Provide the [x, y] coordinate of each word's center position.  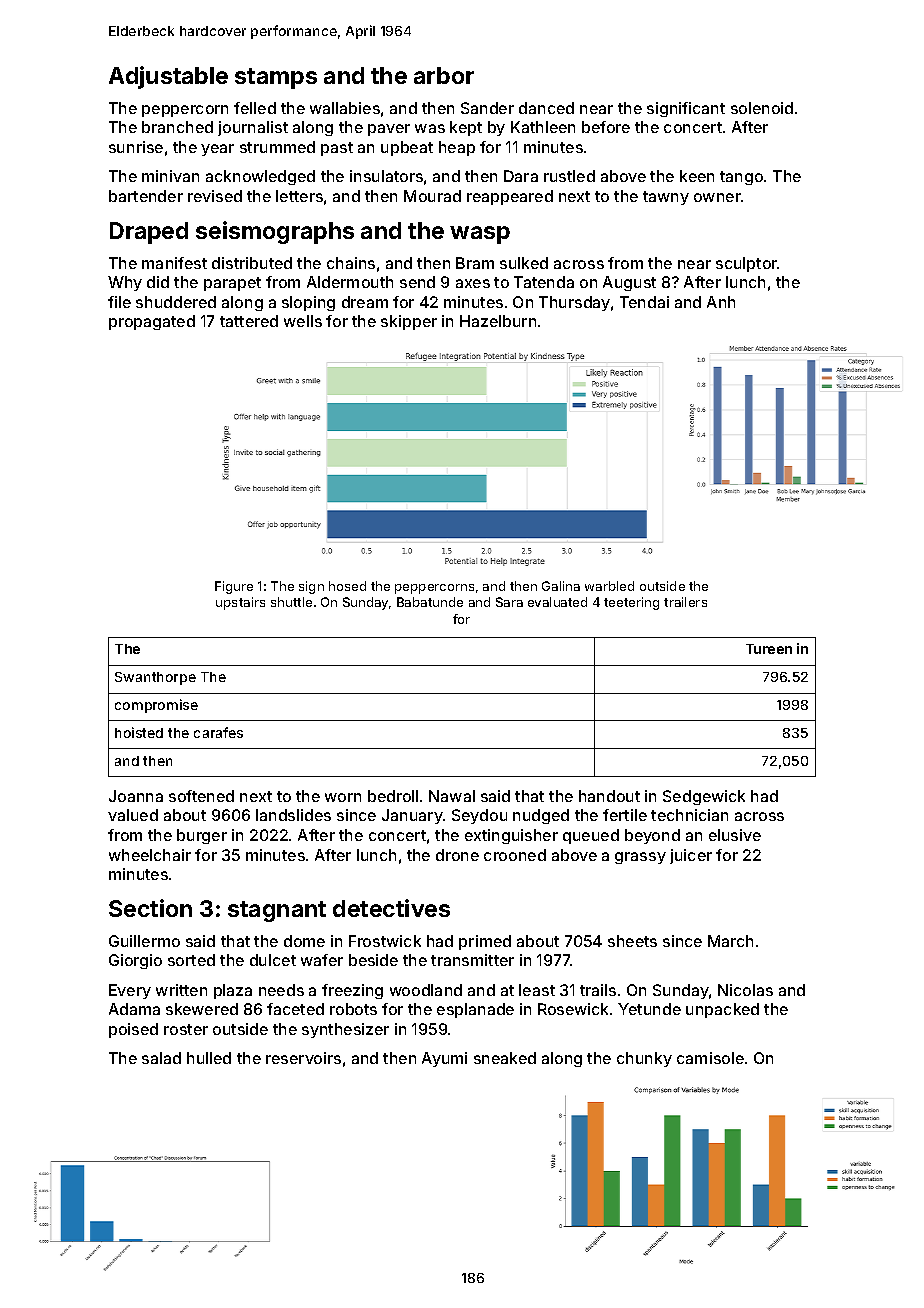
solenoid [762, 108]
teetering [631, 603]
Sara [509, 602]
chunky [644, 1059]
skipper [409, 322]
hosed [347, 586]
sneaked [505, 1058]
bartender [146, 196]
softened [201, 796]
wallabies [345, 108]
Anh [721, 302]
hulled [209, 1058]
